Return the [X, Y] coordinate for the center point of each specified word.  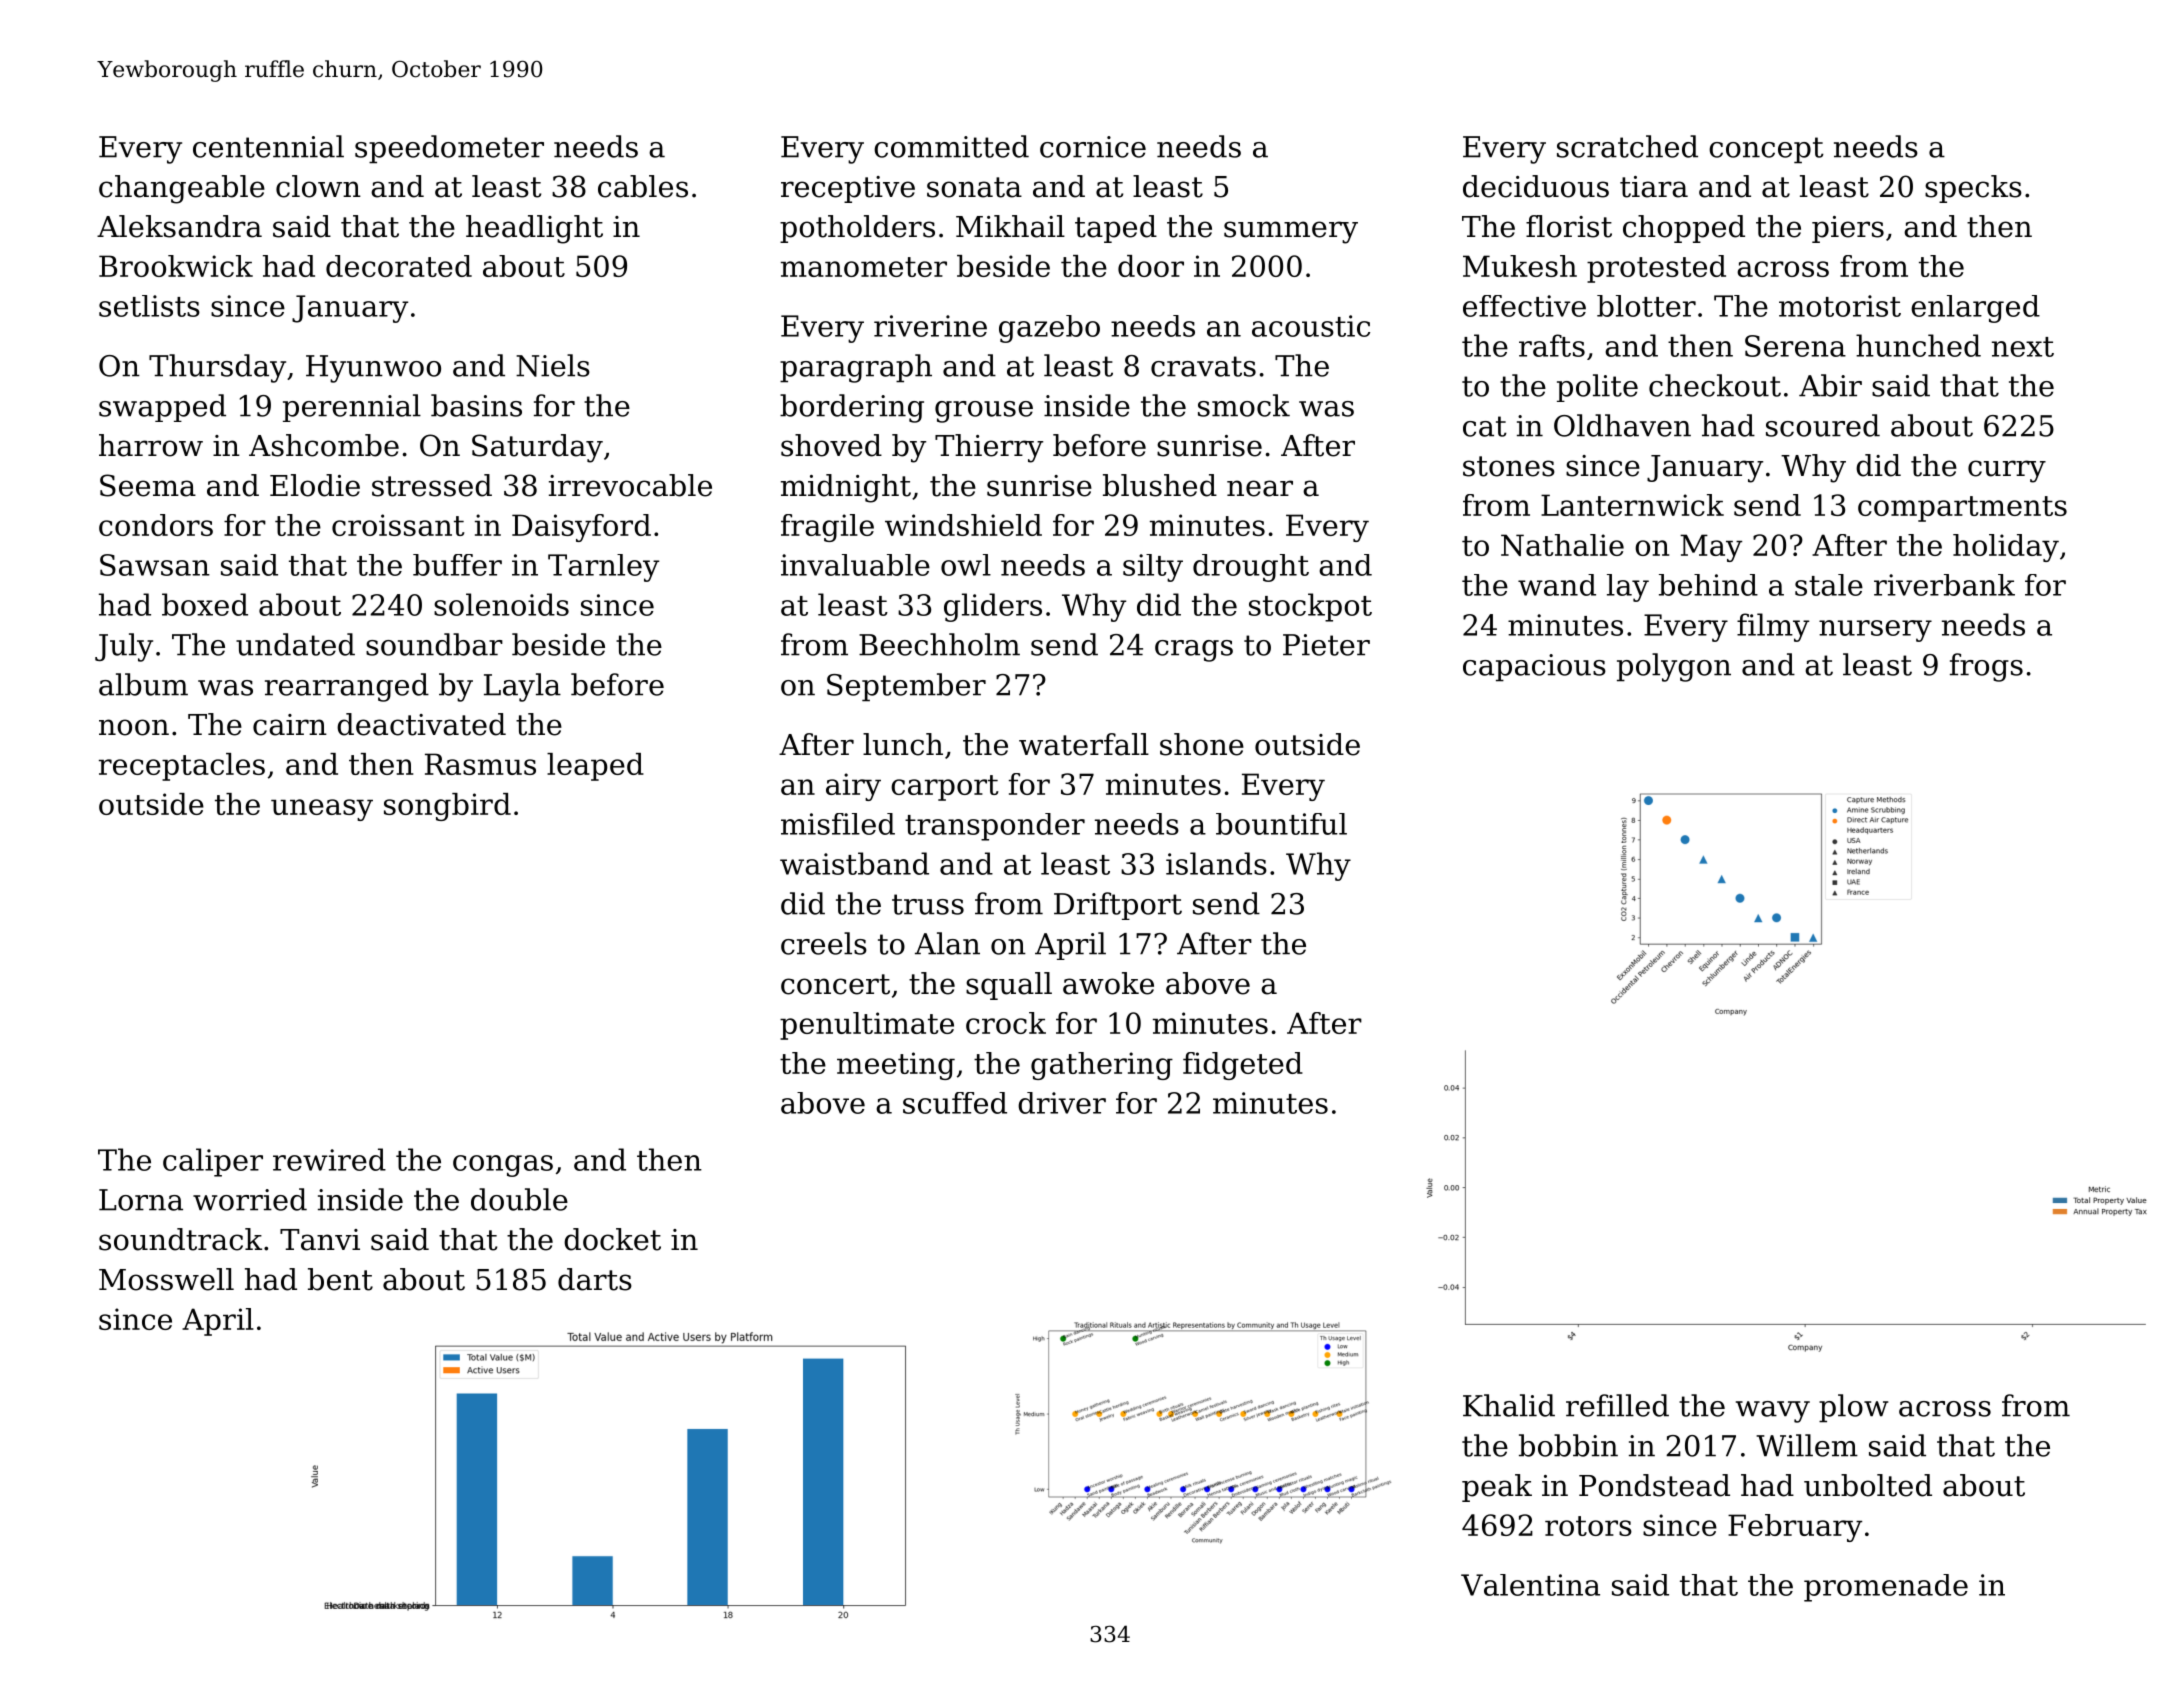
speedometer [449, 149]
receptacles [182, 767]
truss [928, 904]
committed [951, 146]
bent [340, 1279]
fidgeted [1243, 1066]
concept [1766, 150]
